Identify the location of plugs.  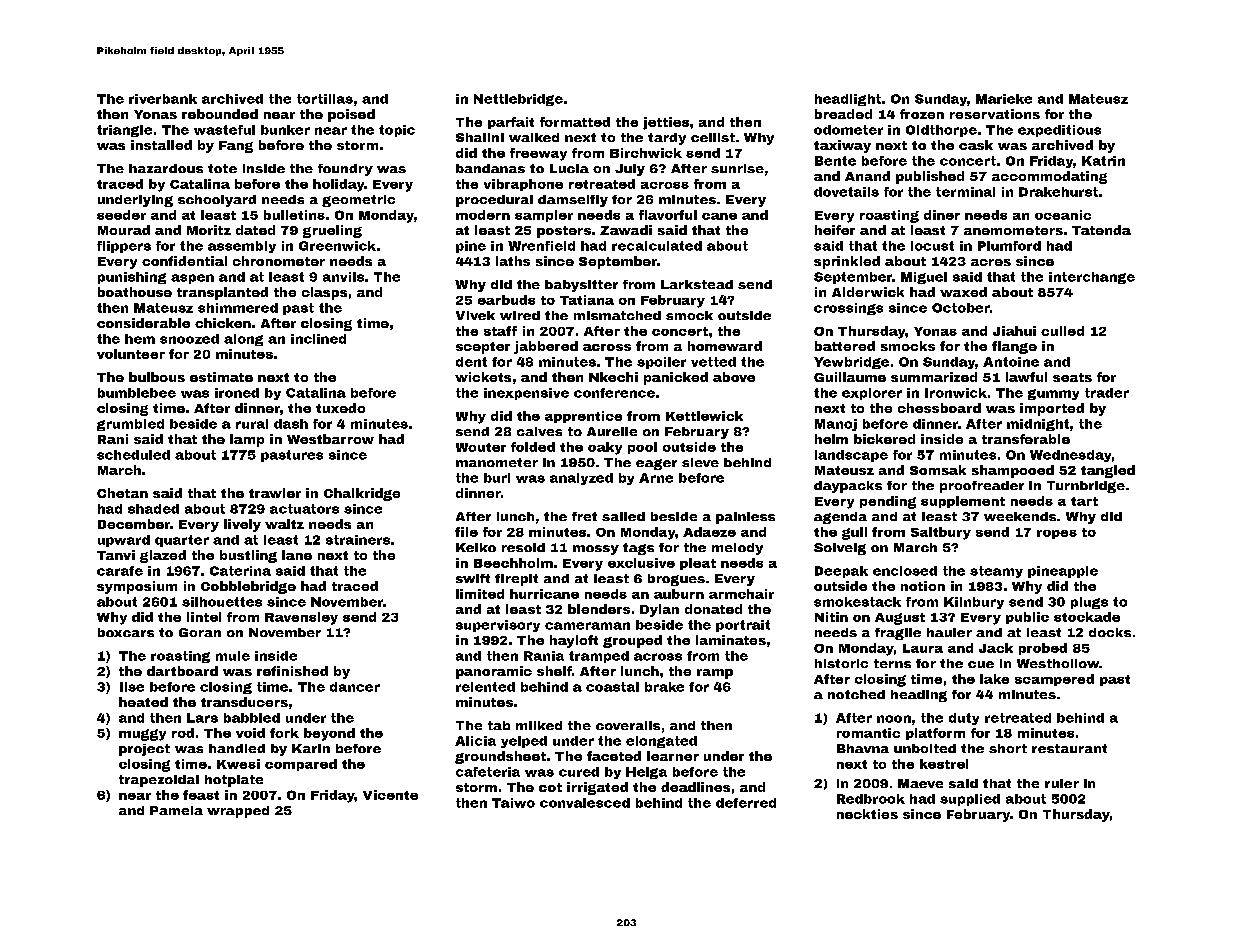
(1089, 603).
